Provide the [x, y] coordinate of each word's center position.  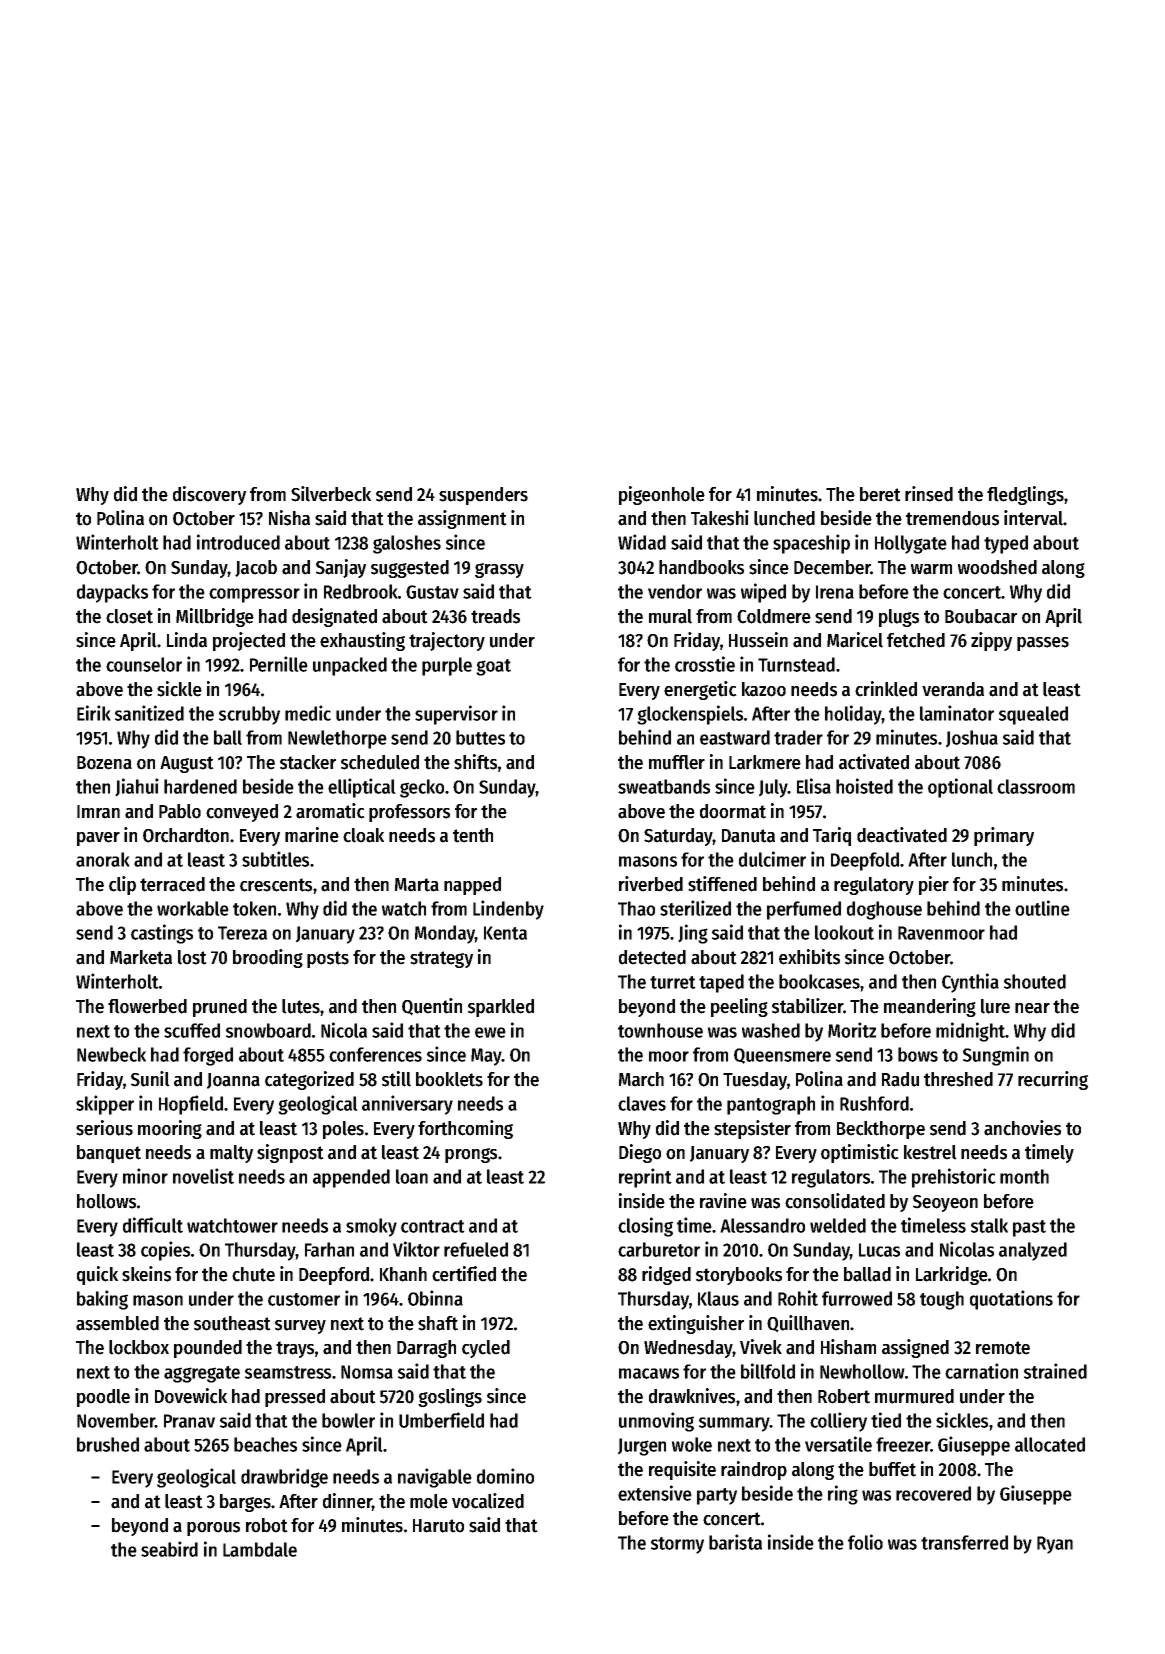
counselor [144, 664]
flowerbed [147, 1006]
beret [880, 494]
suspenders [483, 496]
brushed [108, 1444]
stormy [677, 1545]
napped [472, 886]
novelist [203, 1176]
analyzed [1033, 1251]
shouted [1035, 981]
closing [645, 1227]
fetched [916, 640]
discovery [209, 495]
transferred [964, 1542]
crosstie [705, 664]
